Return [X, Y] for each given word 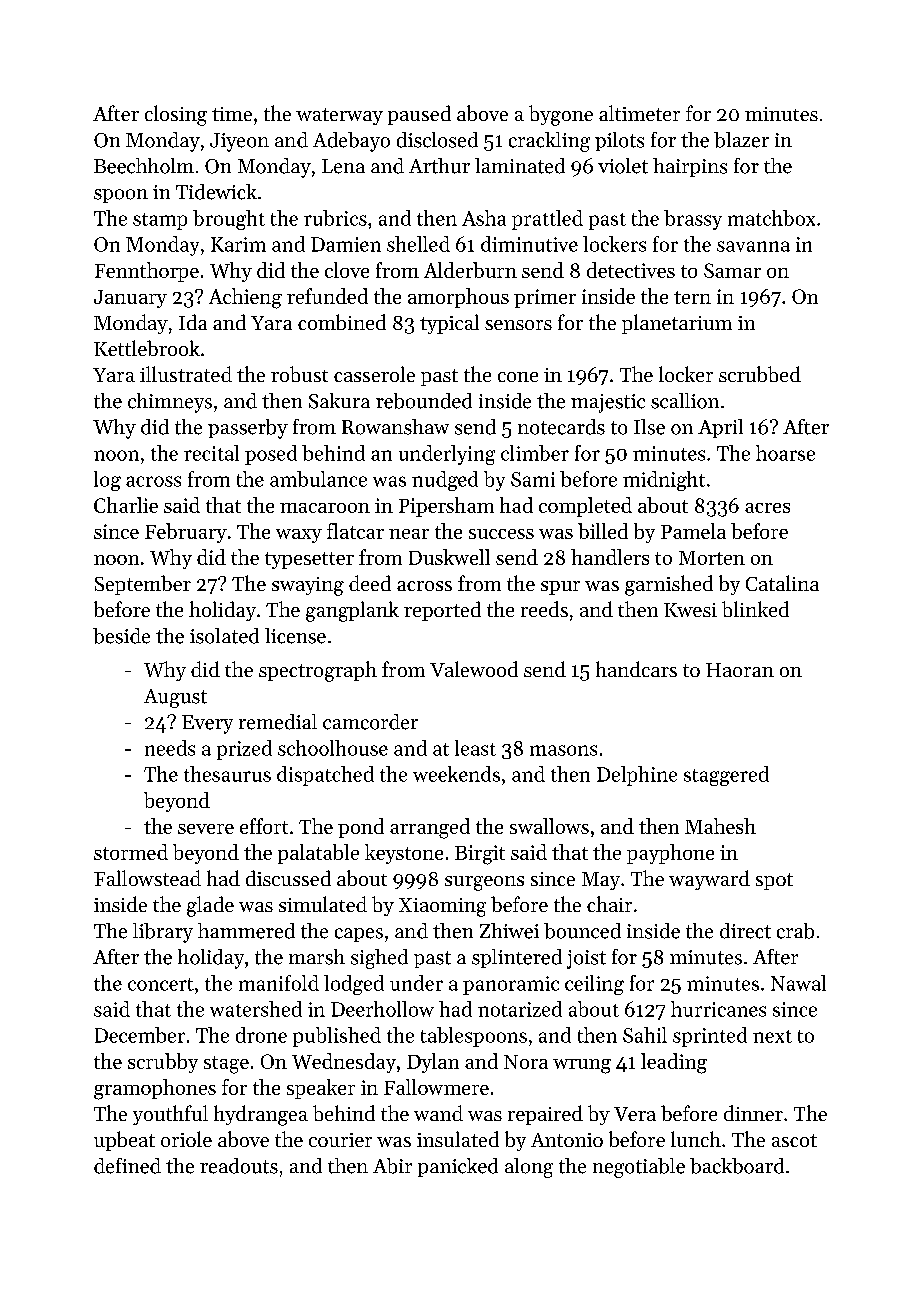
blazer [741, 140]
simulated [323, 904]
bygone [561, 115]
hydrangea [261, 1115]
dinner [753, 1113]
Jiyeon [239, 142]
